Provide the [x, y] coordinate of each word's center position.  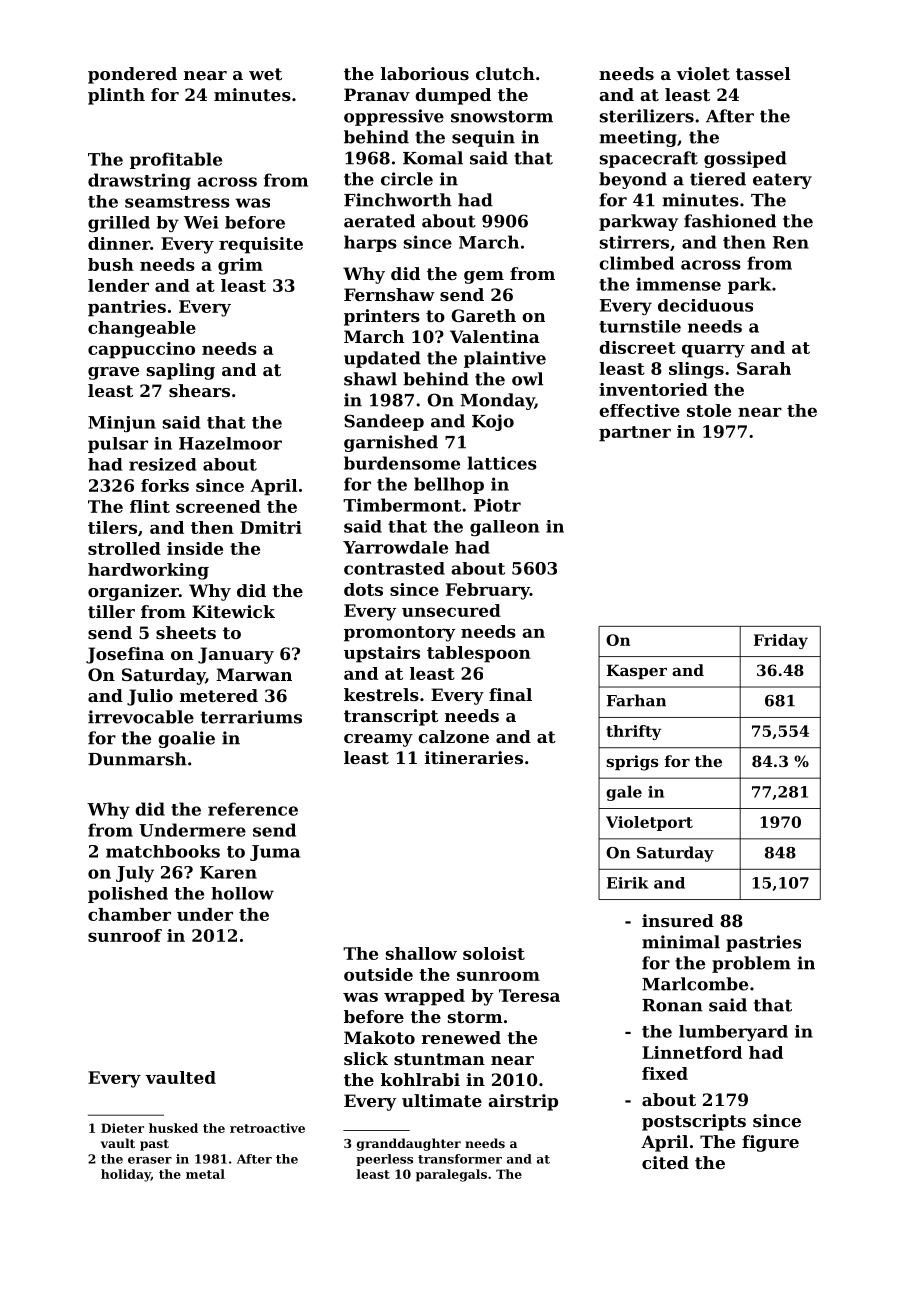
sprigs [632, 763]
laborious [425, 73]
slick [366, 1058]
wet [265, 74]
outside [378, 974]
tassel [763, 73]
